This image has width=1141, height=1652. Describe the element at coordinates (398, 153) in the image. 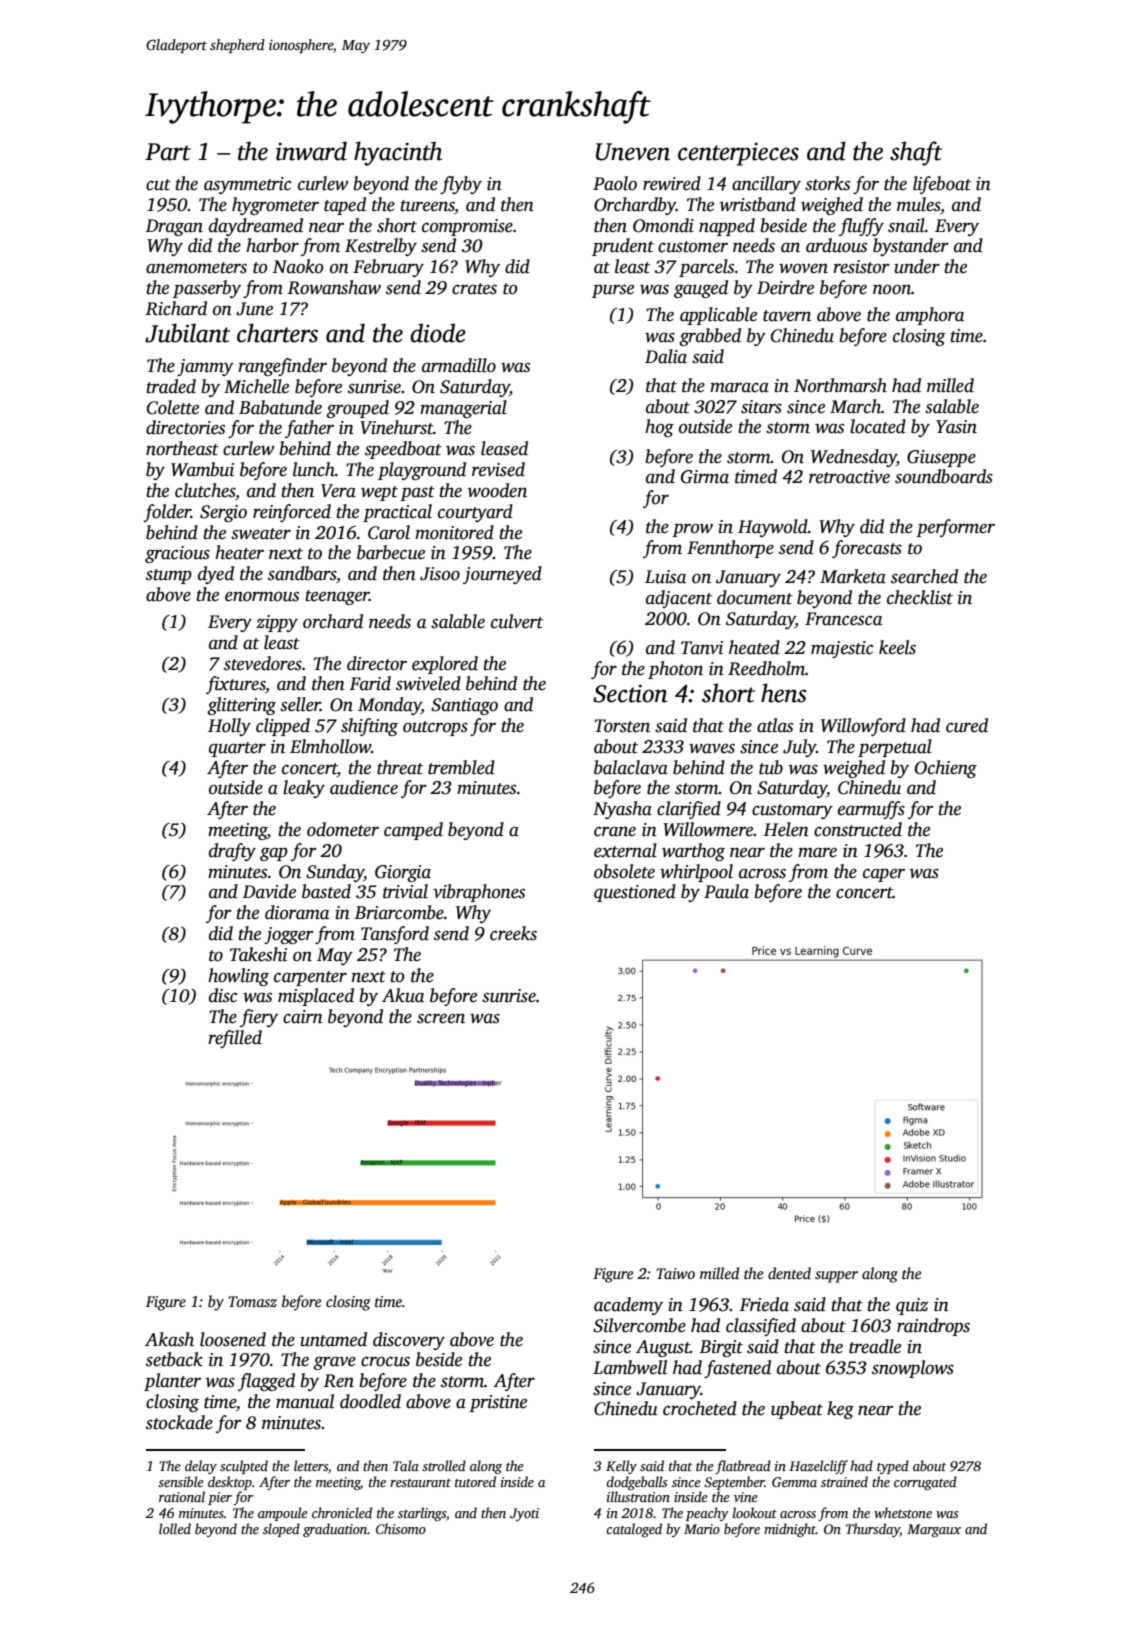

I see `hyacinth` at that location.
